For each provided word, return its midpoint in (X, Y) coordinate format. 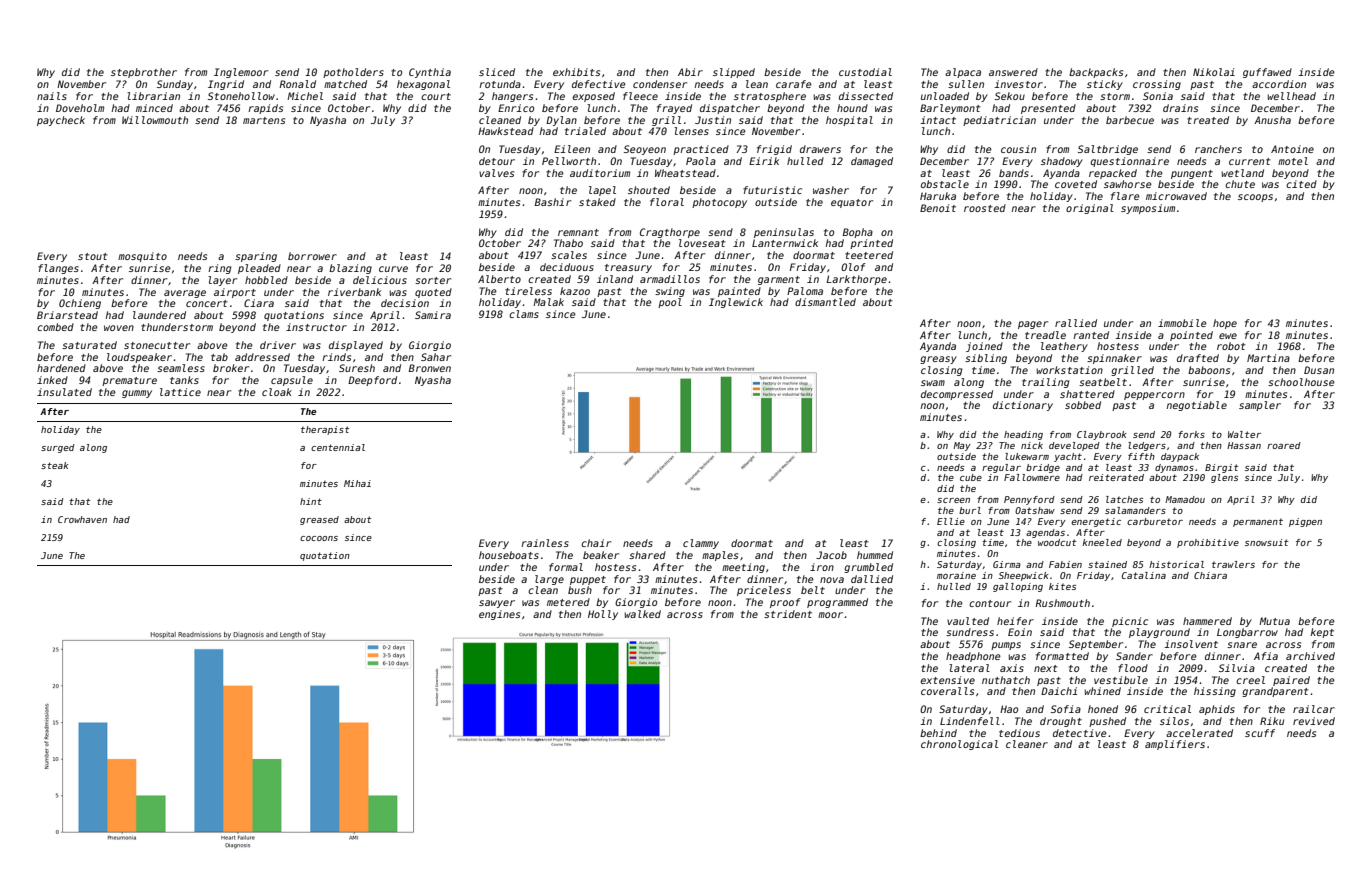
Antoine (1292, 149)
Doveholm (80, 108)
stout (93, 256)
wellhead (1291, 96)
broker (231, 368)
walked (642, 614)
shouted (649, 190)
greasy (938, 360)
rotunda (500, 84)
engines (499, 615)
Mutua (1274, 621)
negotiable (1196, 406)
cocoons (319, 538)
